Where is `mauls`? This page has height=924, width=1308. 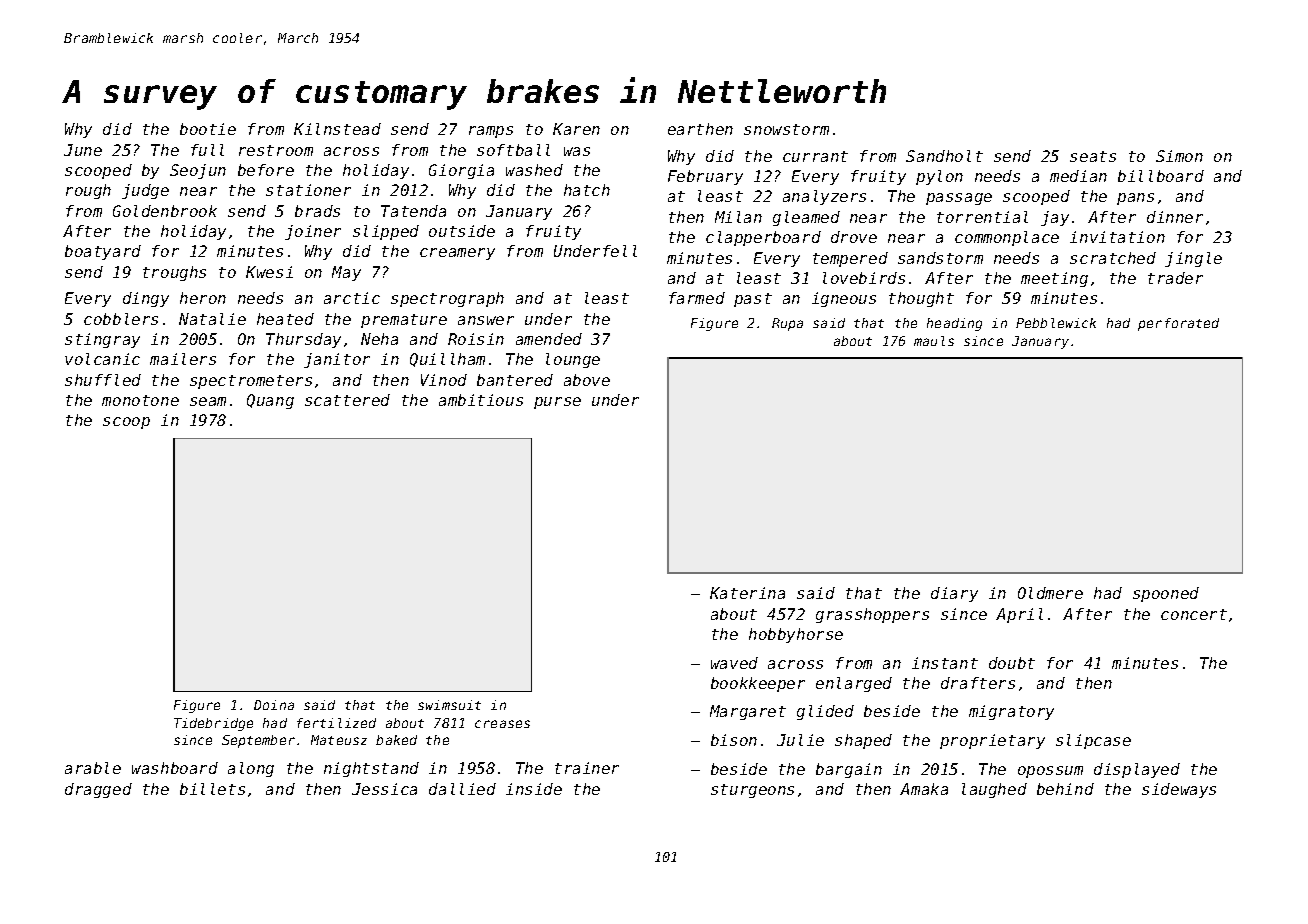 mauls is located at coordinates (934, 341).
